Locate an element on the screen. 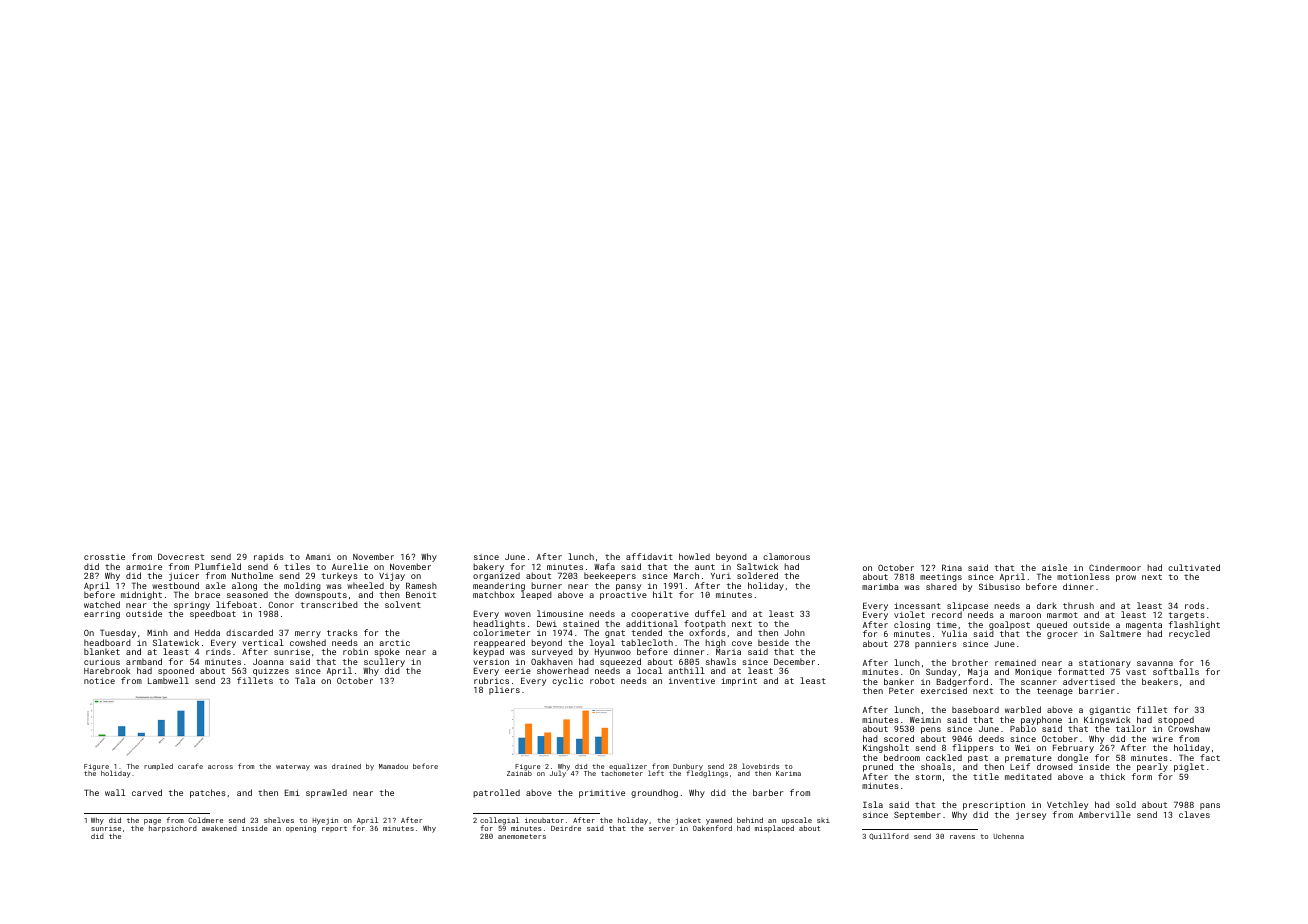  ski is located at coordinates (823, 820).
